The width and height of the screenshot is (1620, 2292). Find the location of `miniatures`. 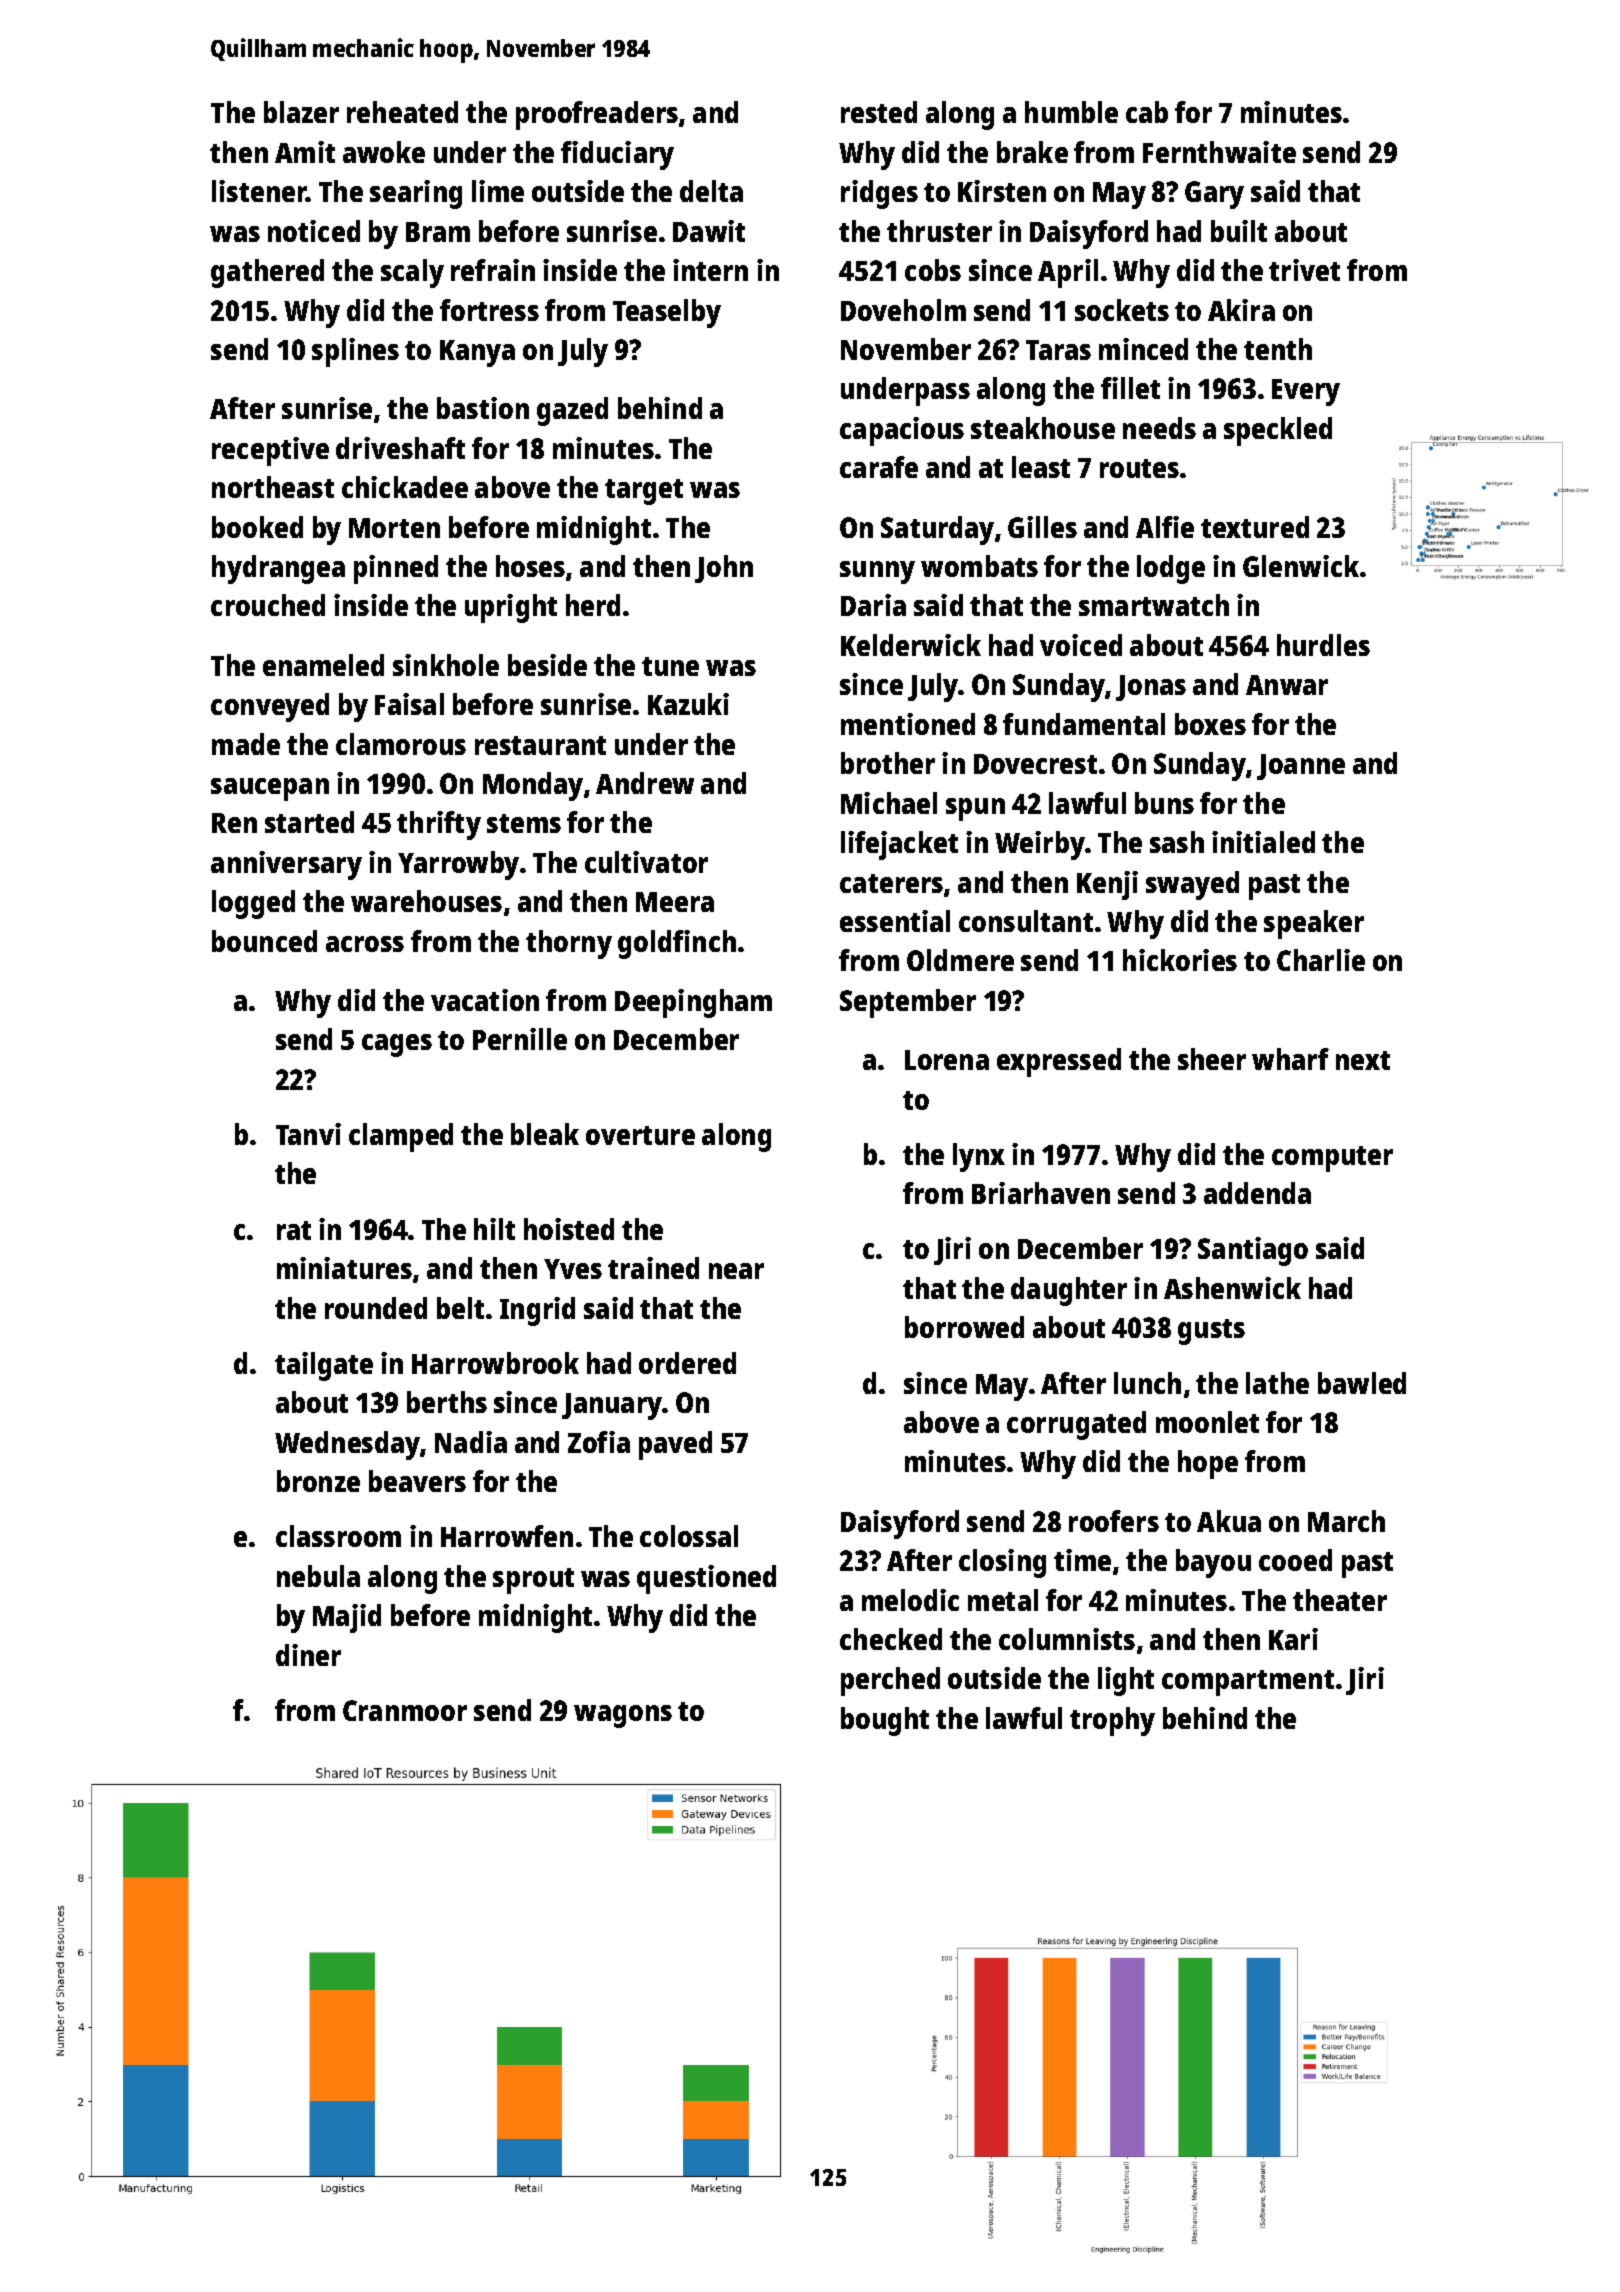

miniatures is located at coordinates (344, 1268).
